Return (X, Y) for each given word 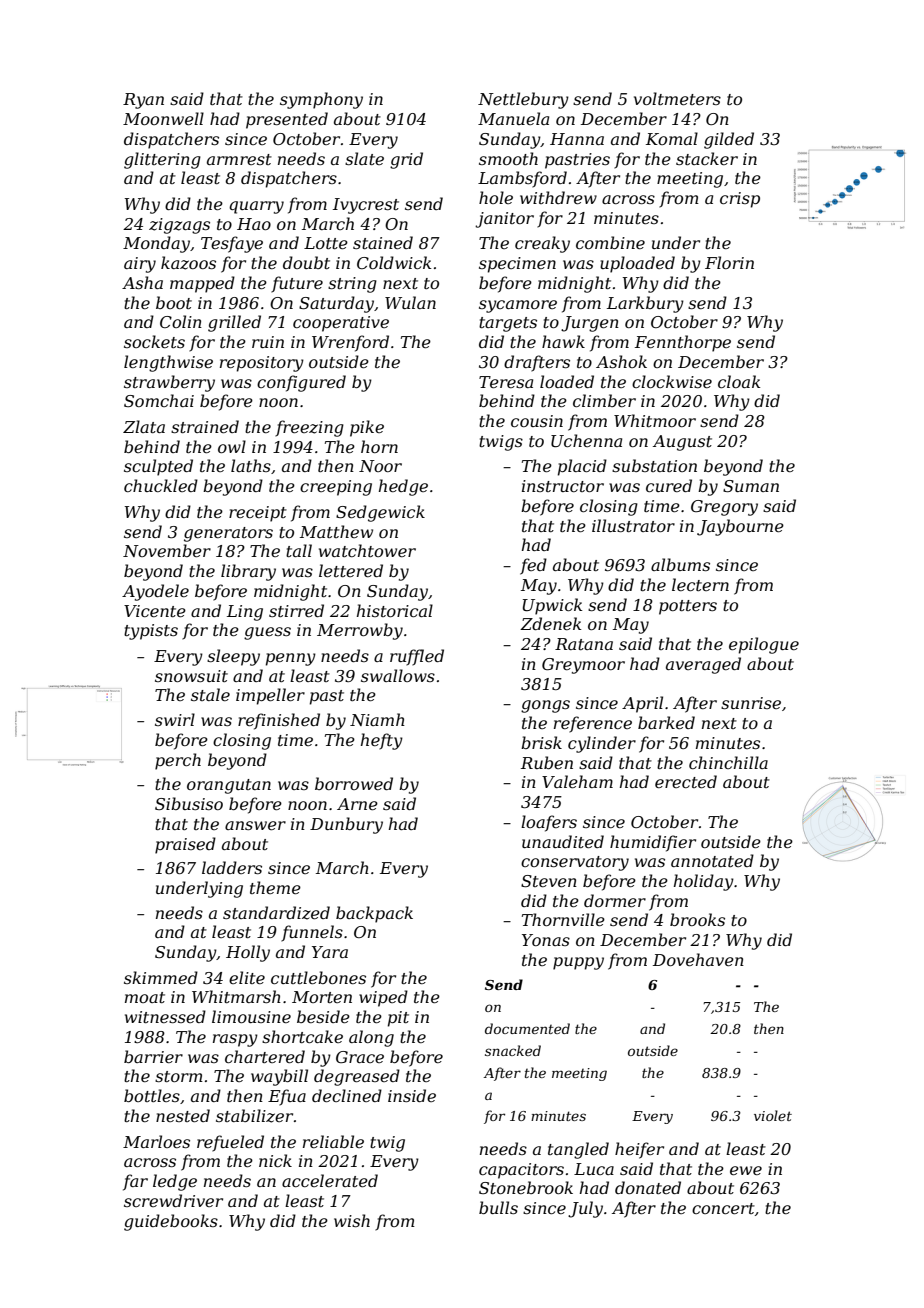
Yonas (546, 940)
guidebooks (171, 1222)
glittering (162, 160)
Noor (380, 466)
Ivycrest (366, 206)
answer (255, 825)
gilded (729, 140)
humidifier (653, 843)
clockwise (672, 381)
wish (352, 1220)
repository (262, 364)
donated (648, 1187)
